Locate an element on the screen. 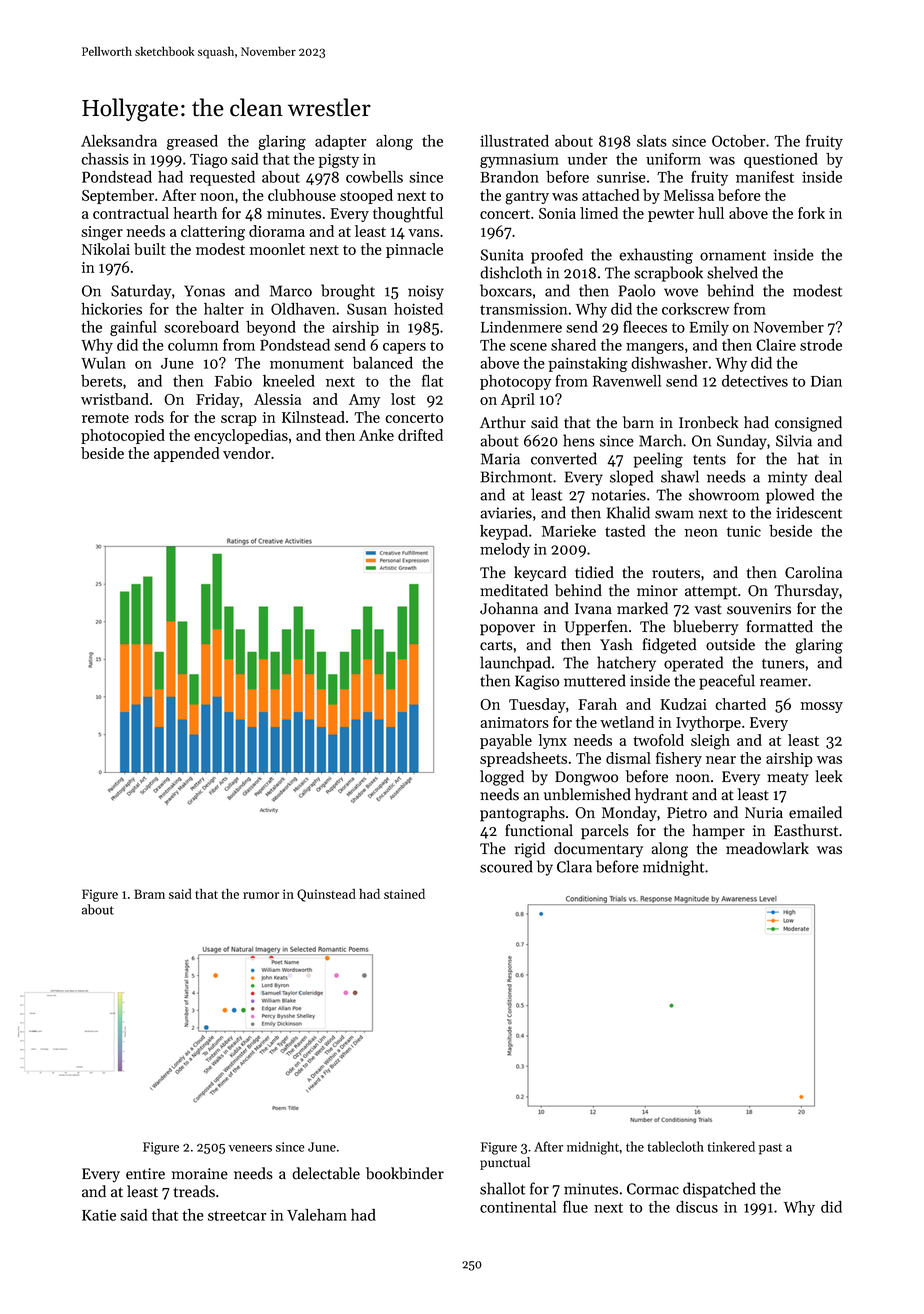 This screenshot has width=924, height=1314. Sonia is located at coordinates (557, 213).
